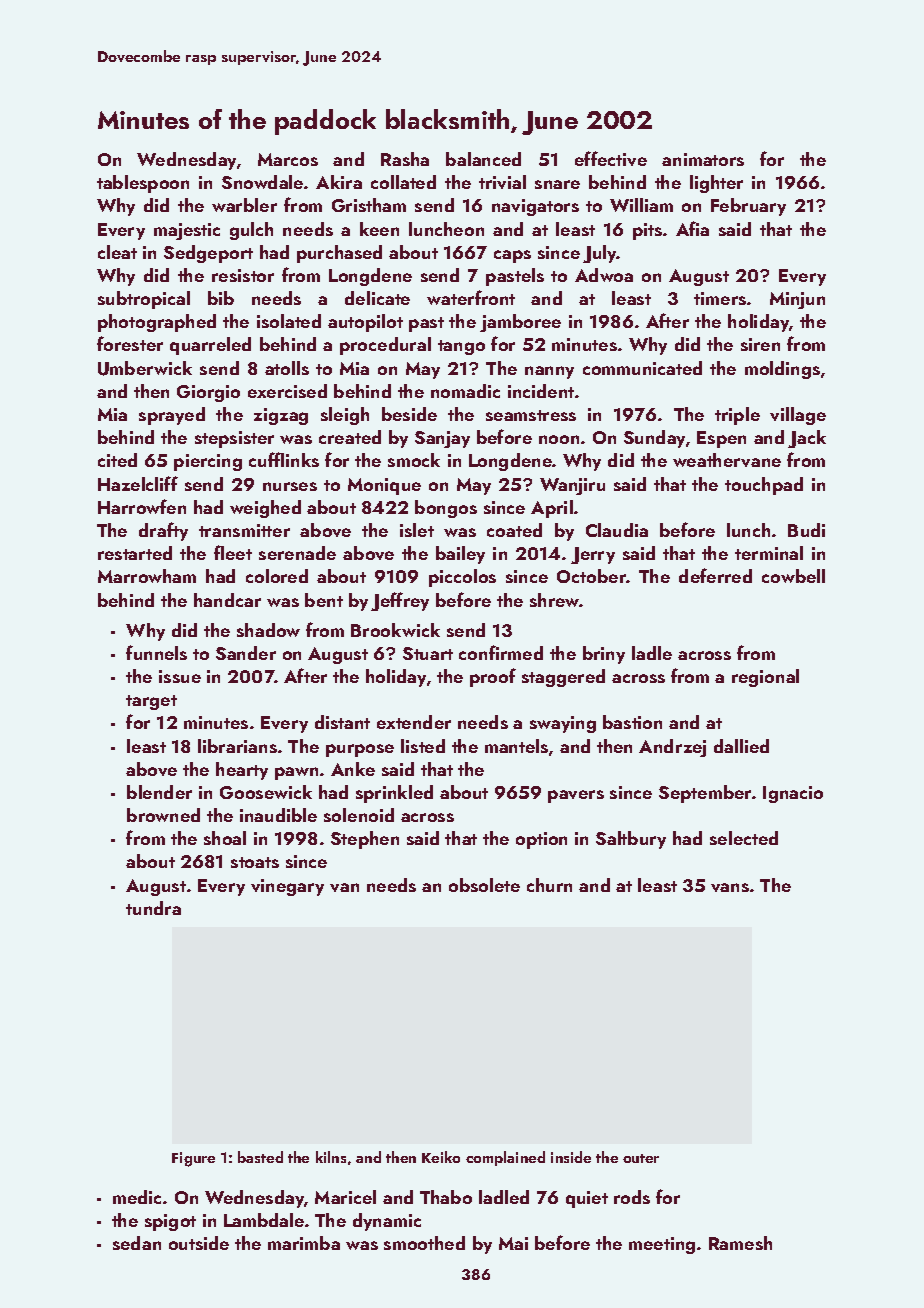 Image resolution: width=924 pixels, height=1308 pixels. Describe the element at coordinates (641, 205) in the page. I see `William` at that location.
